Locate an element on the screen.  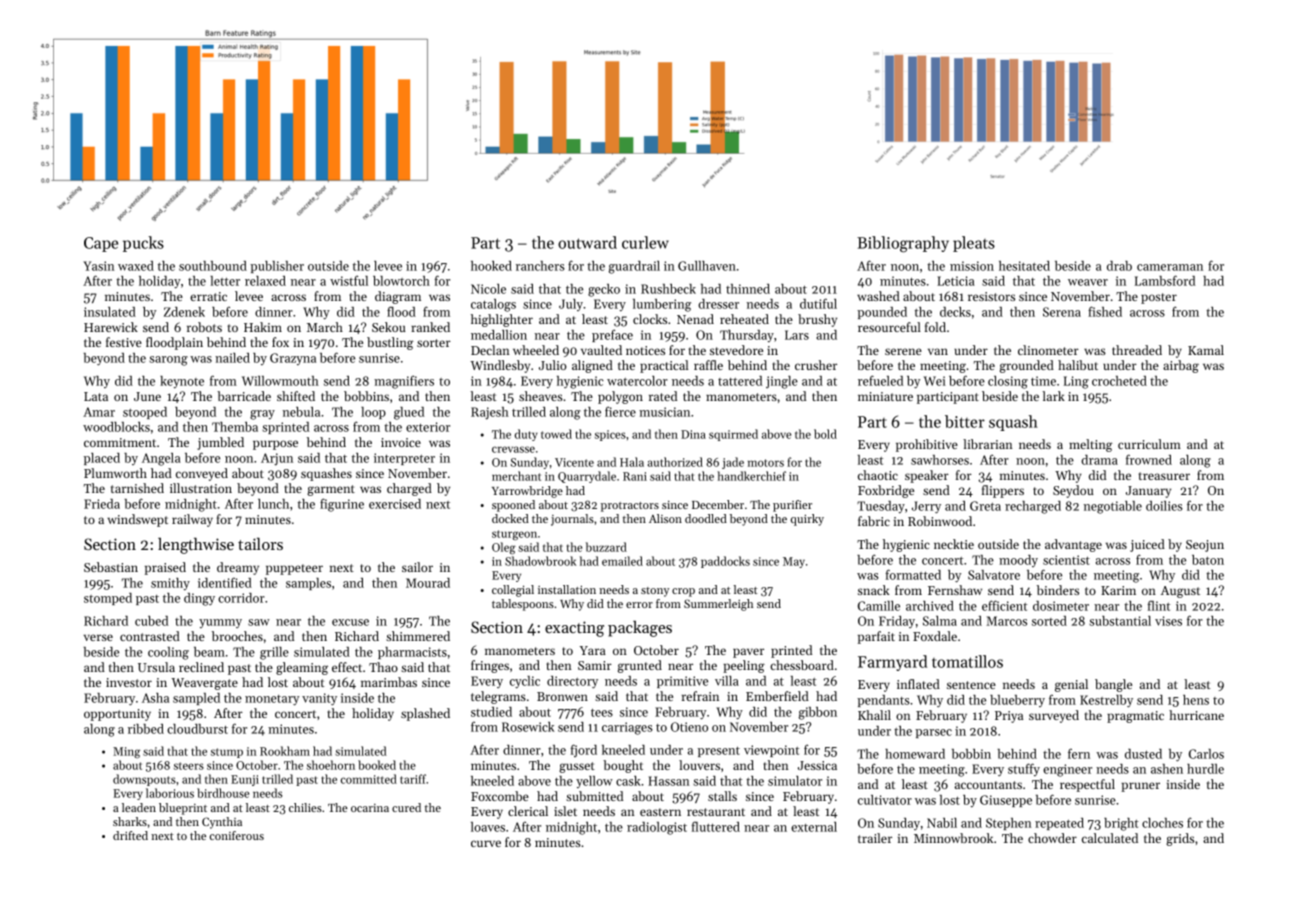
sharks is located at coordinates (130, 821).
